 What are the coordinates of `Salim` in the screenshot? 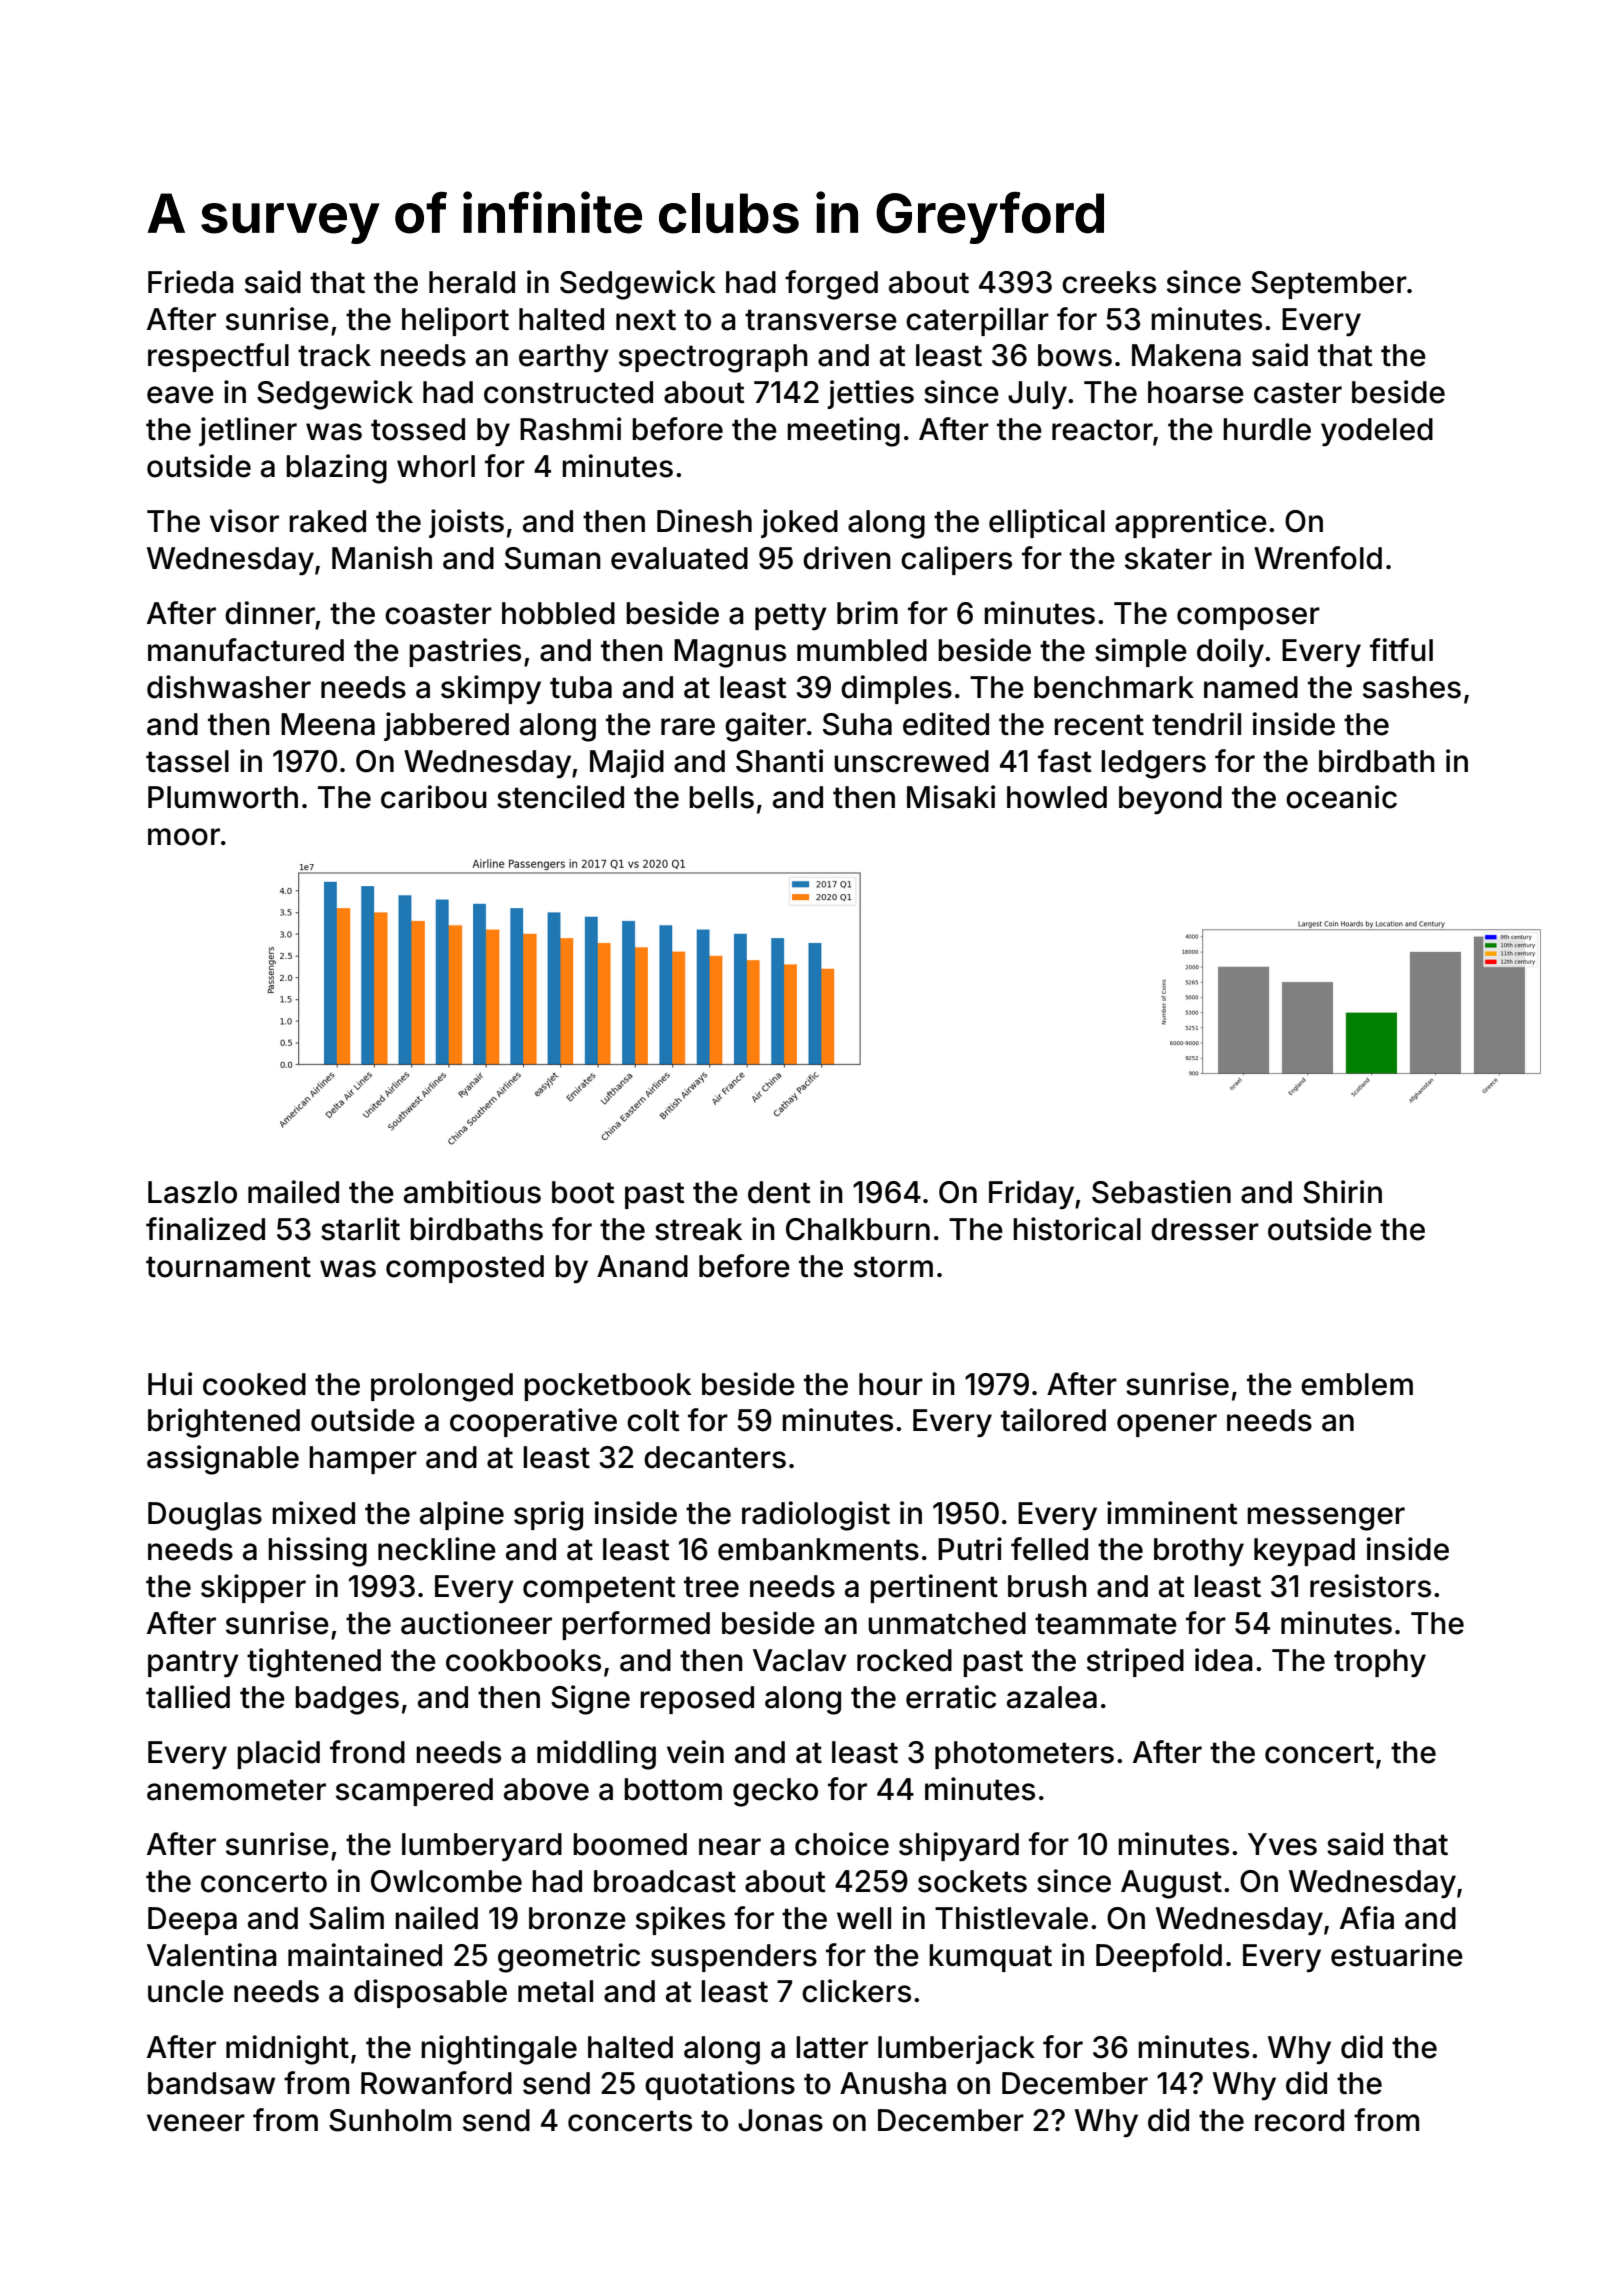 It's located at (346, 1918).
